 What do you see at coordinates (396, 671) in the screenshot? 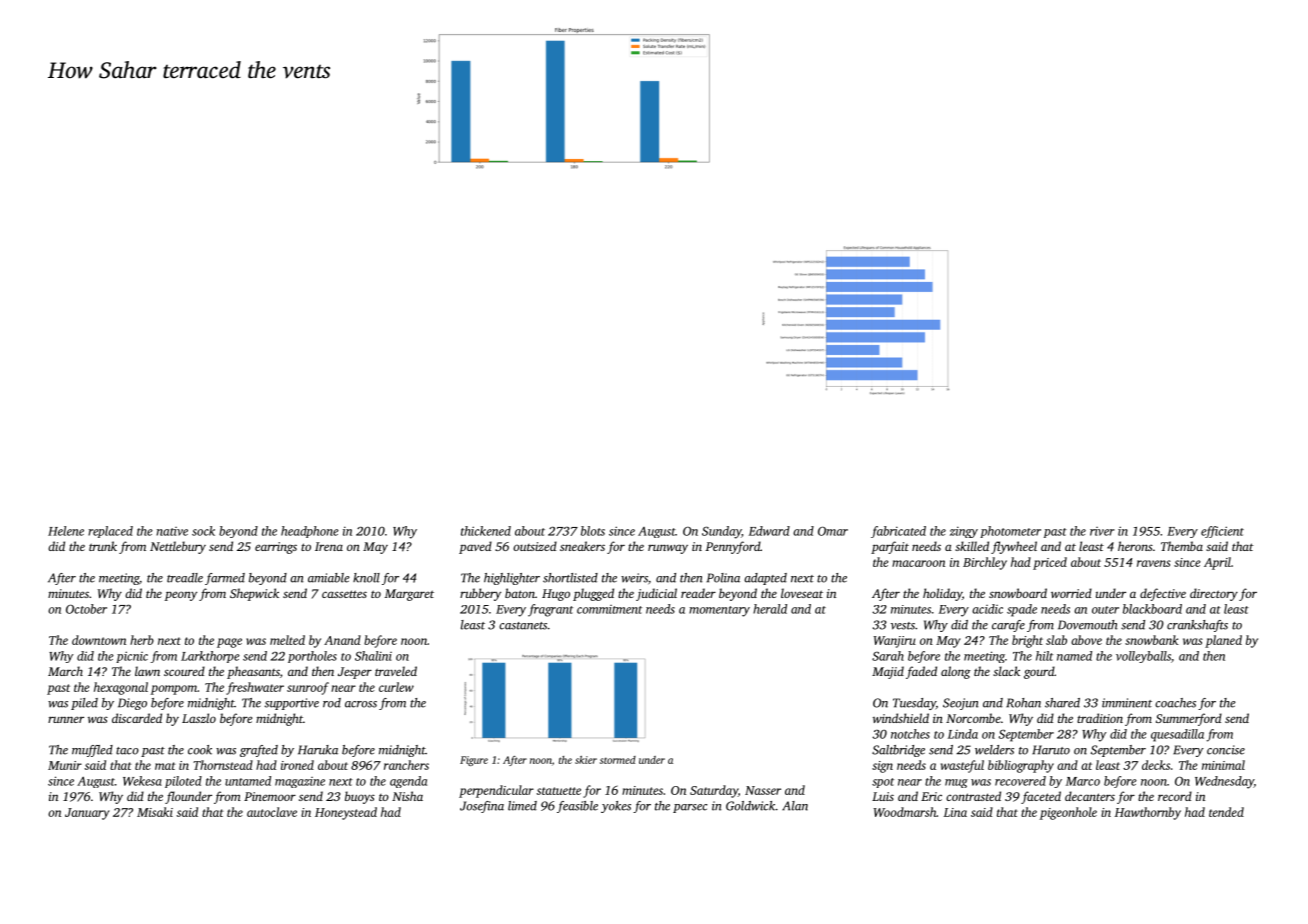
I see `traveled` at bounding box center [396, 671].
